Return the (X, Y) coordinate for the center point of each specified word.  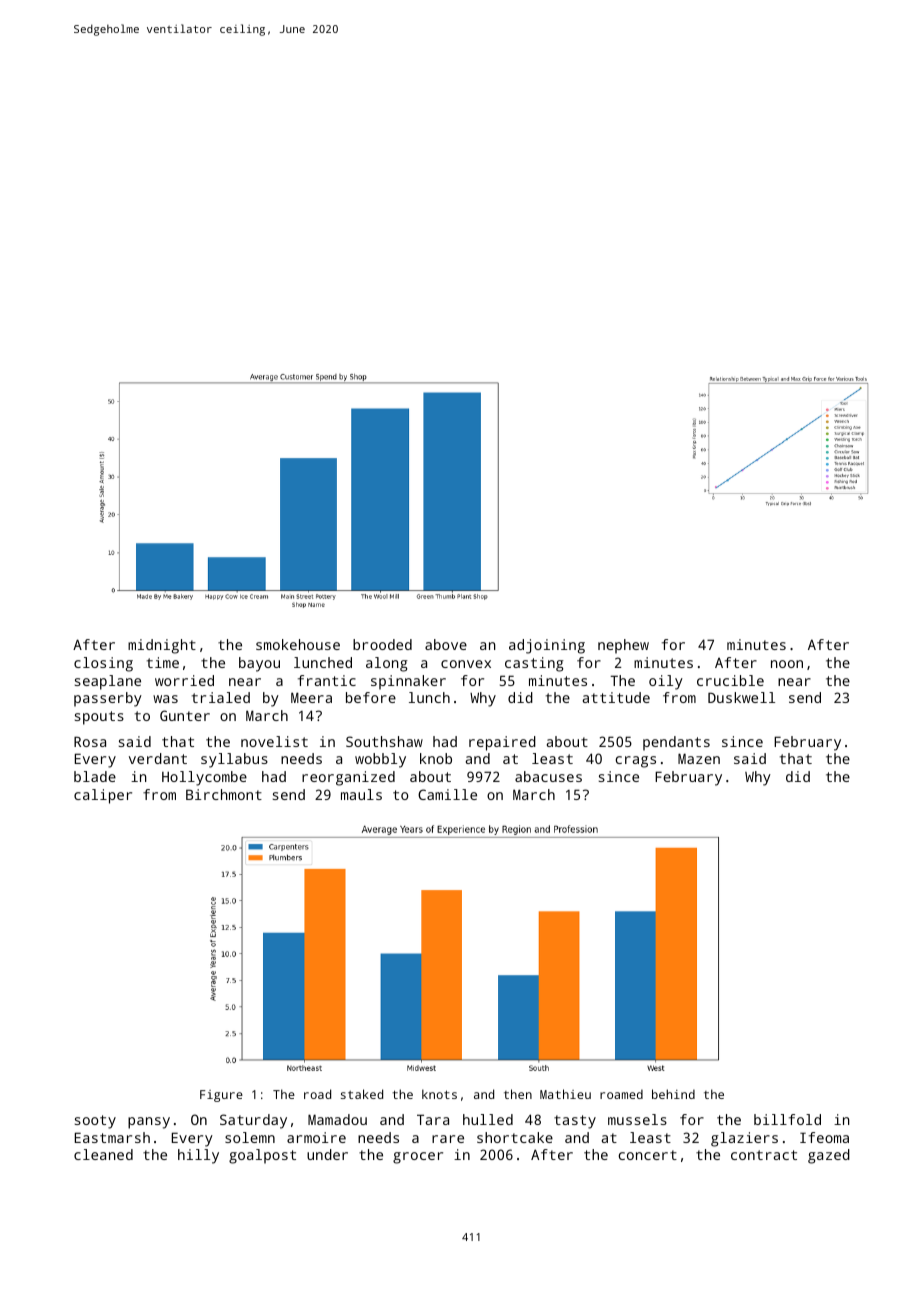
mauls (361, 794)
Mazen (699, 758)
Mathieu (565, 1094)
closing (103, 664)
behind (673, 1094)
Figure (221, 1096)
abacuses (548, 776)
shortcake (515, 1137)
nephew (623, 646)
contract (764, 1155)
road (317, 1094)
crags (636, 762)
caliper (103, 796)
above (446, 644)
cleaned (103, 1154)
